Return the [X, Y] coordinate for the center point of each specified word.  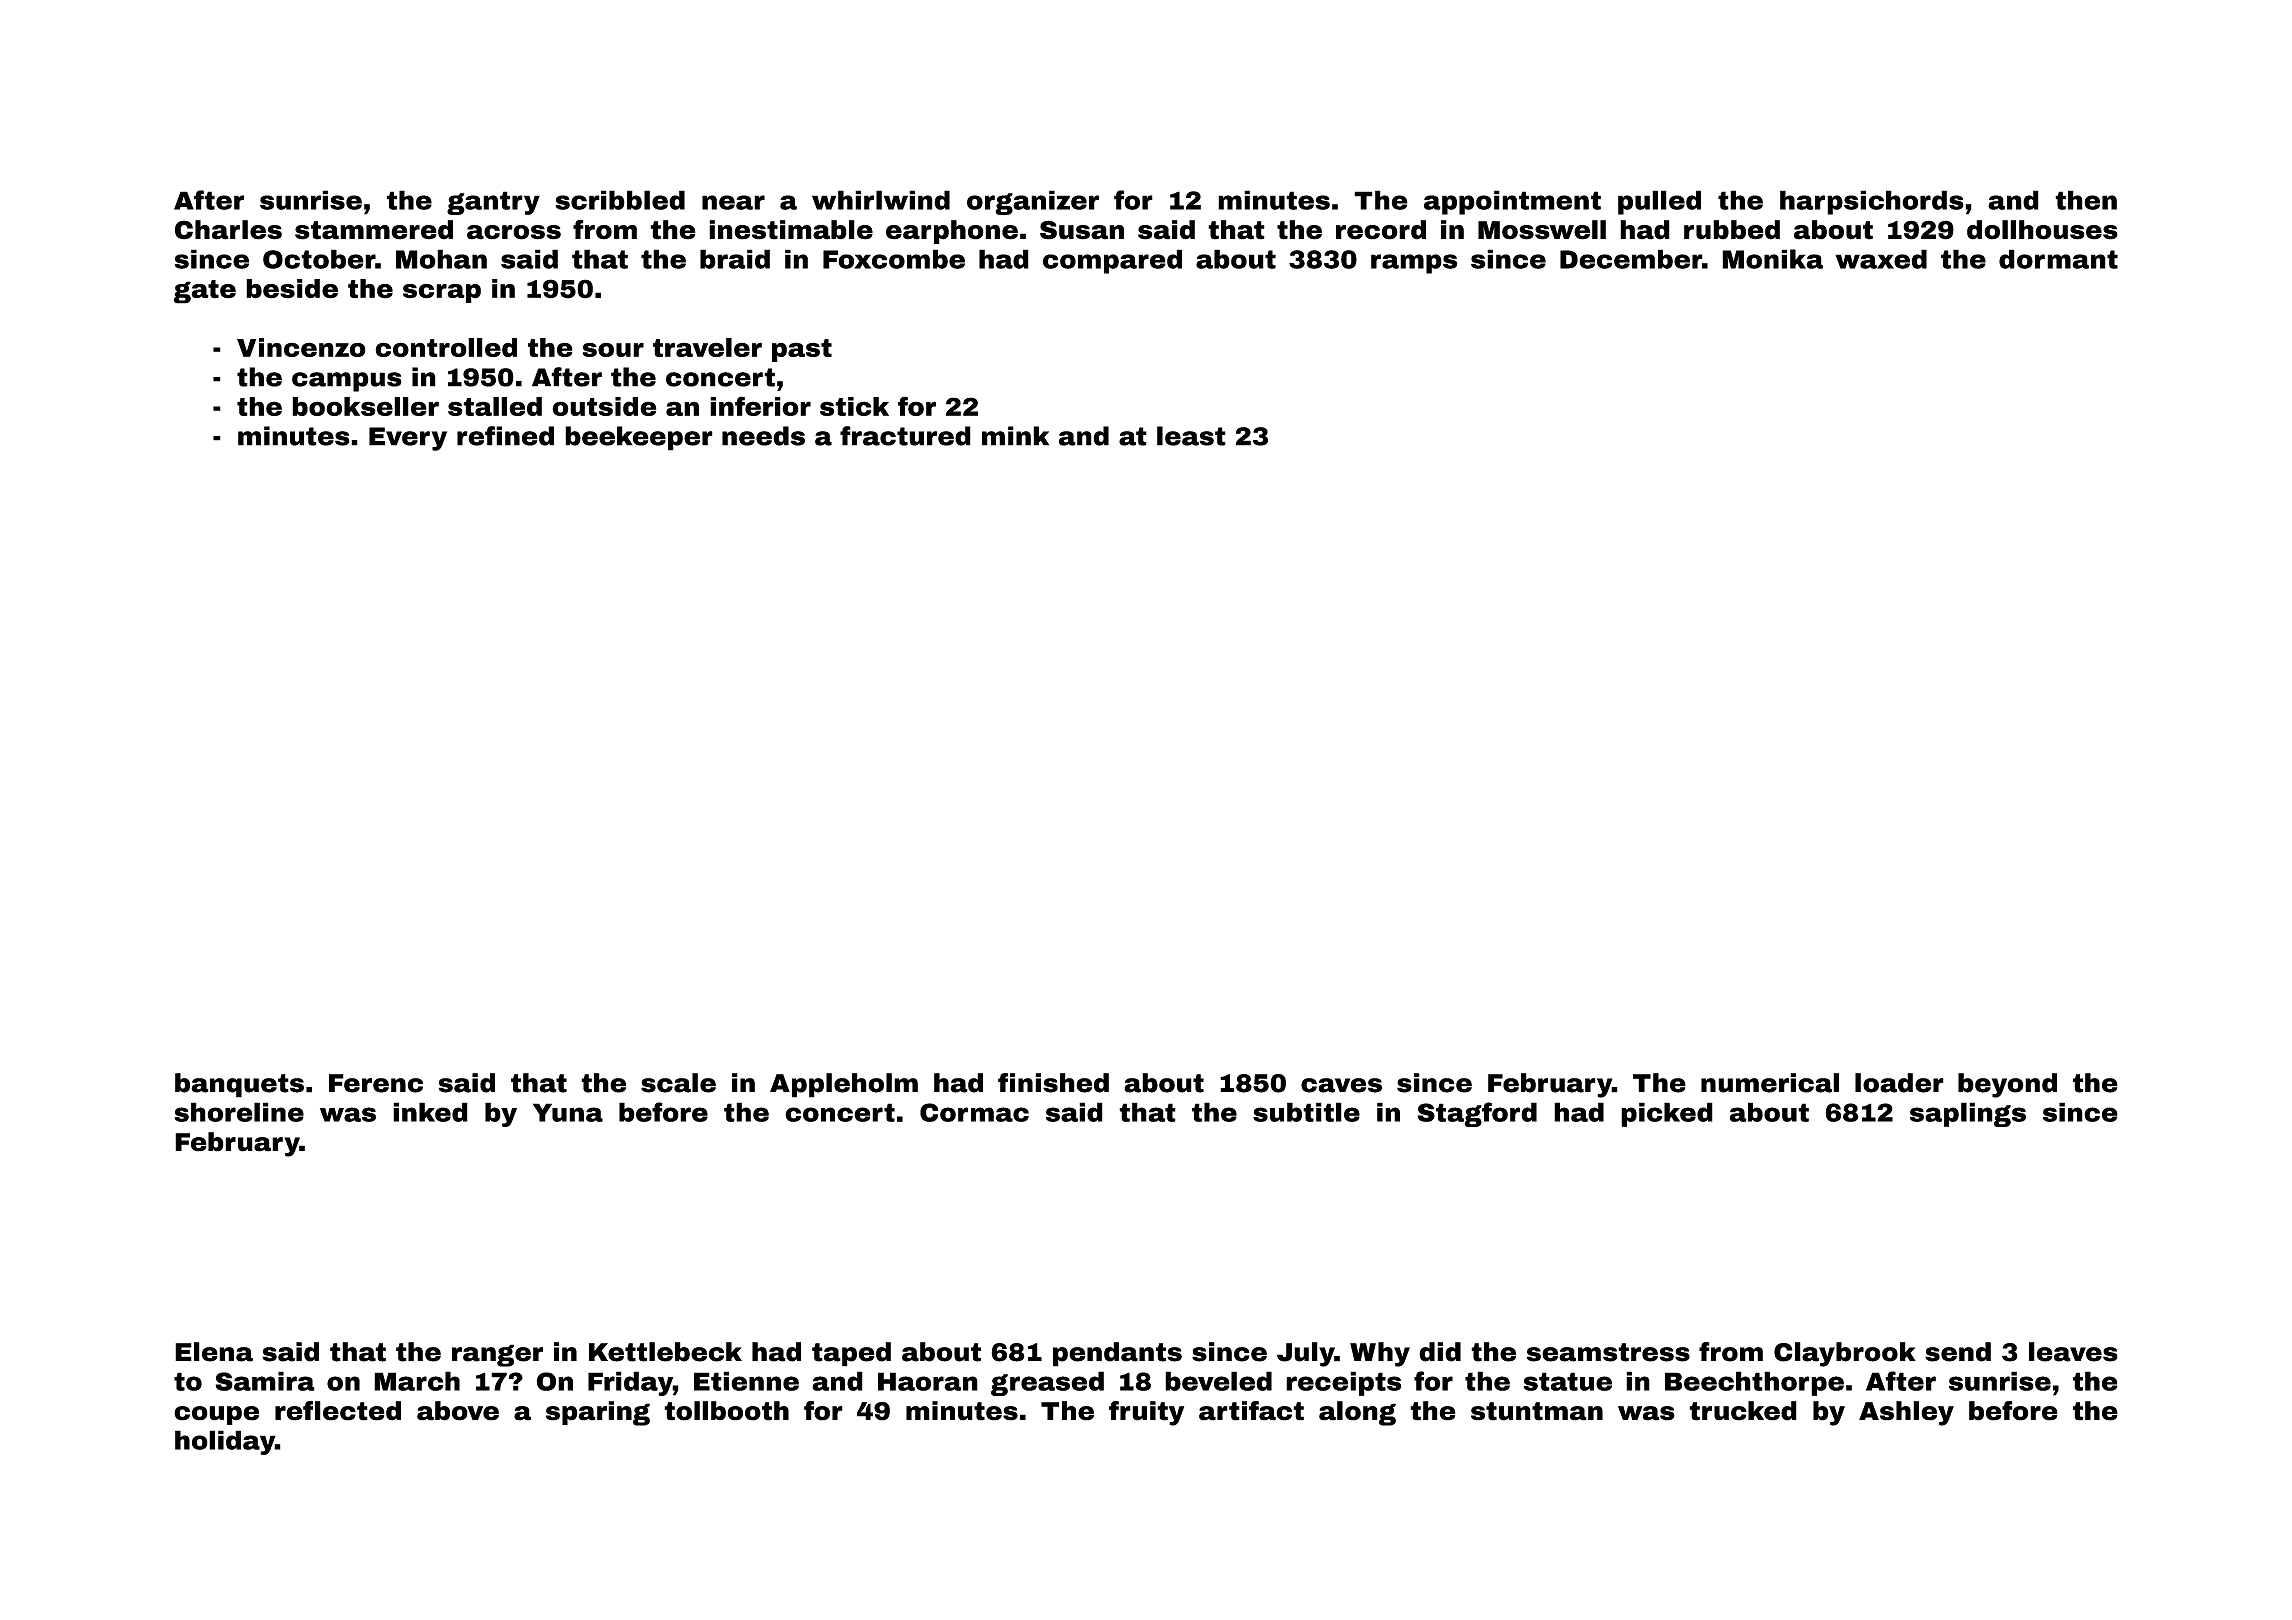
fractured [905, 436]
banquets [239, 1085]
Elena [214, 1352]
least [1191, 436]
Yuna [568, 1112]
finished [1053, 1083]
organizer [1033, 202]
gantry [493, 203]
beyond [2007, 1085]
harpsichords [1872, 202]
